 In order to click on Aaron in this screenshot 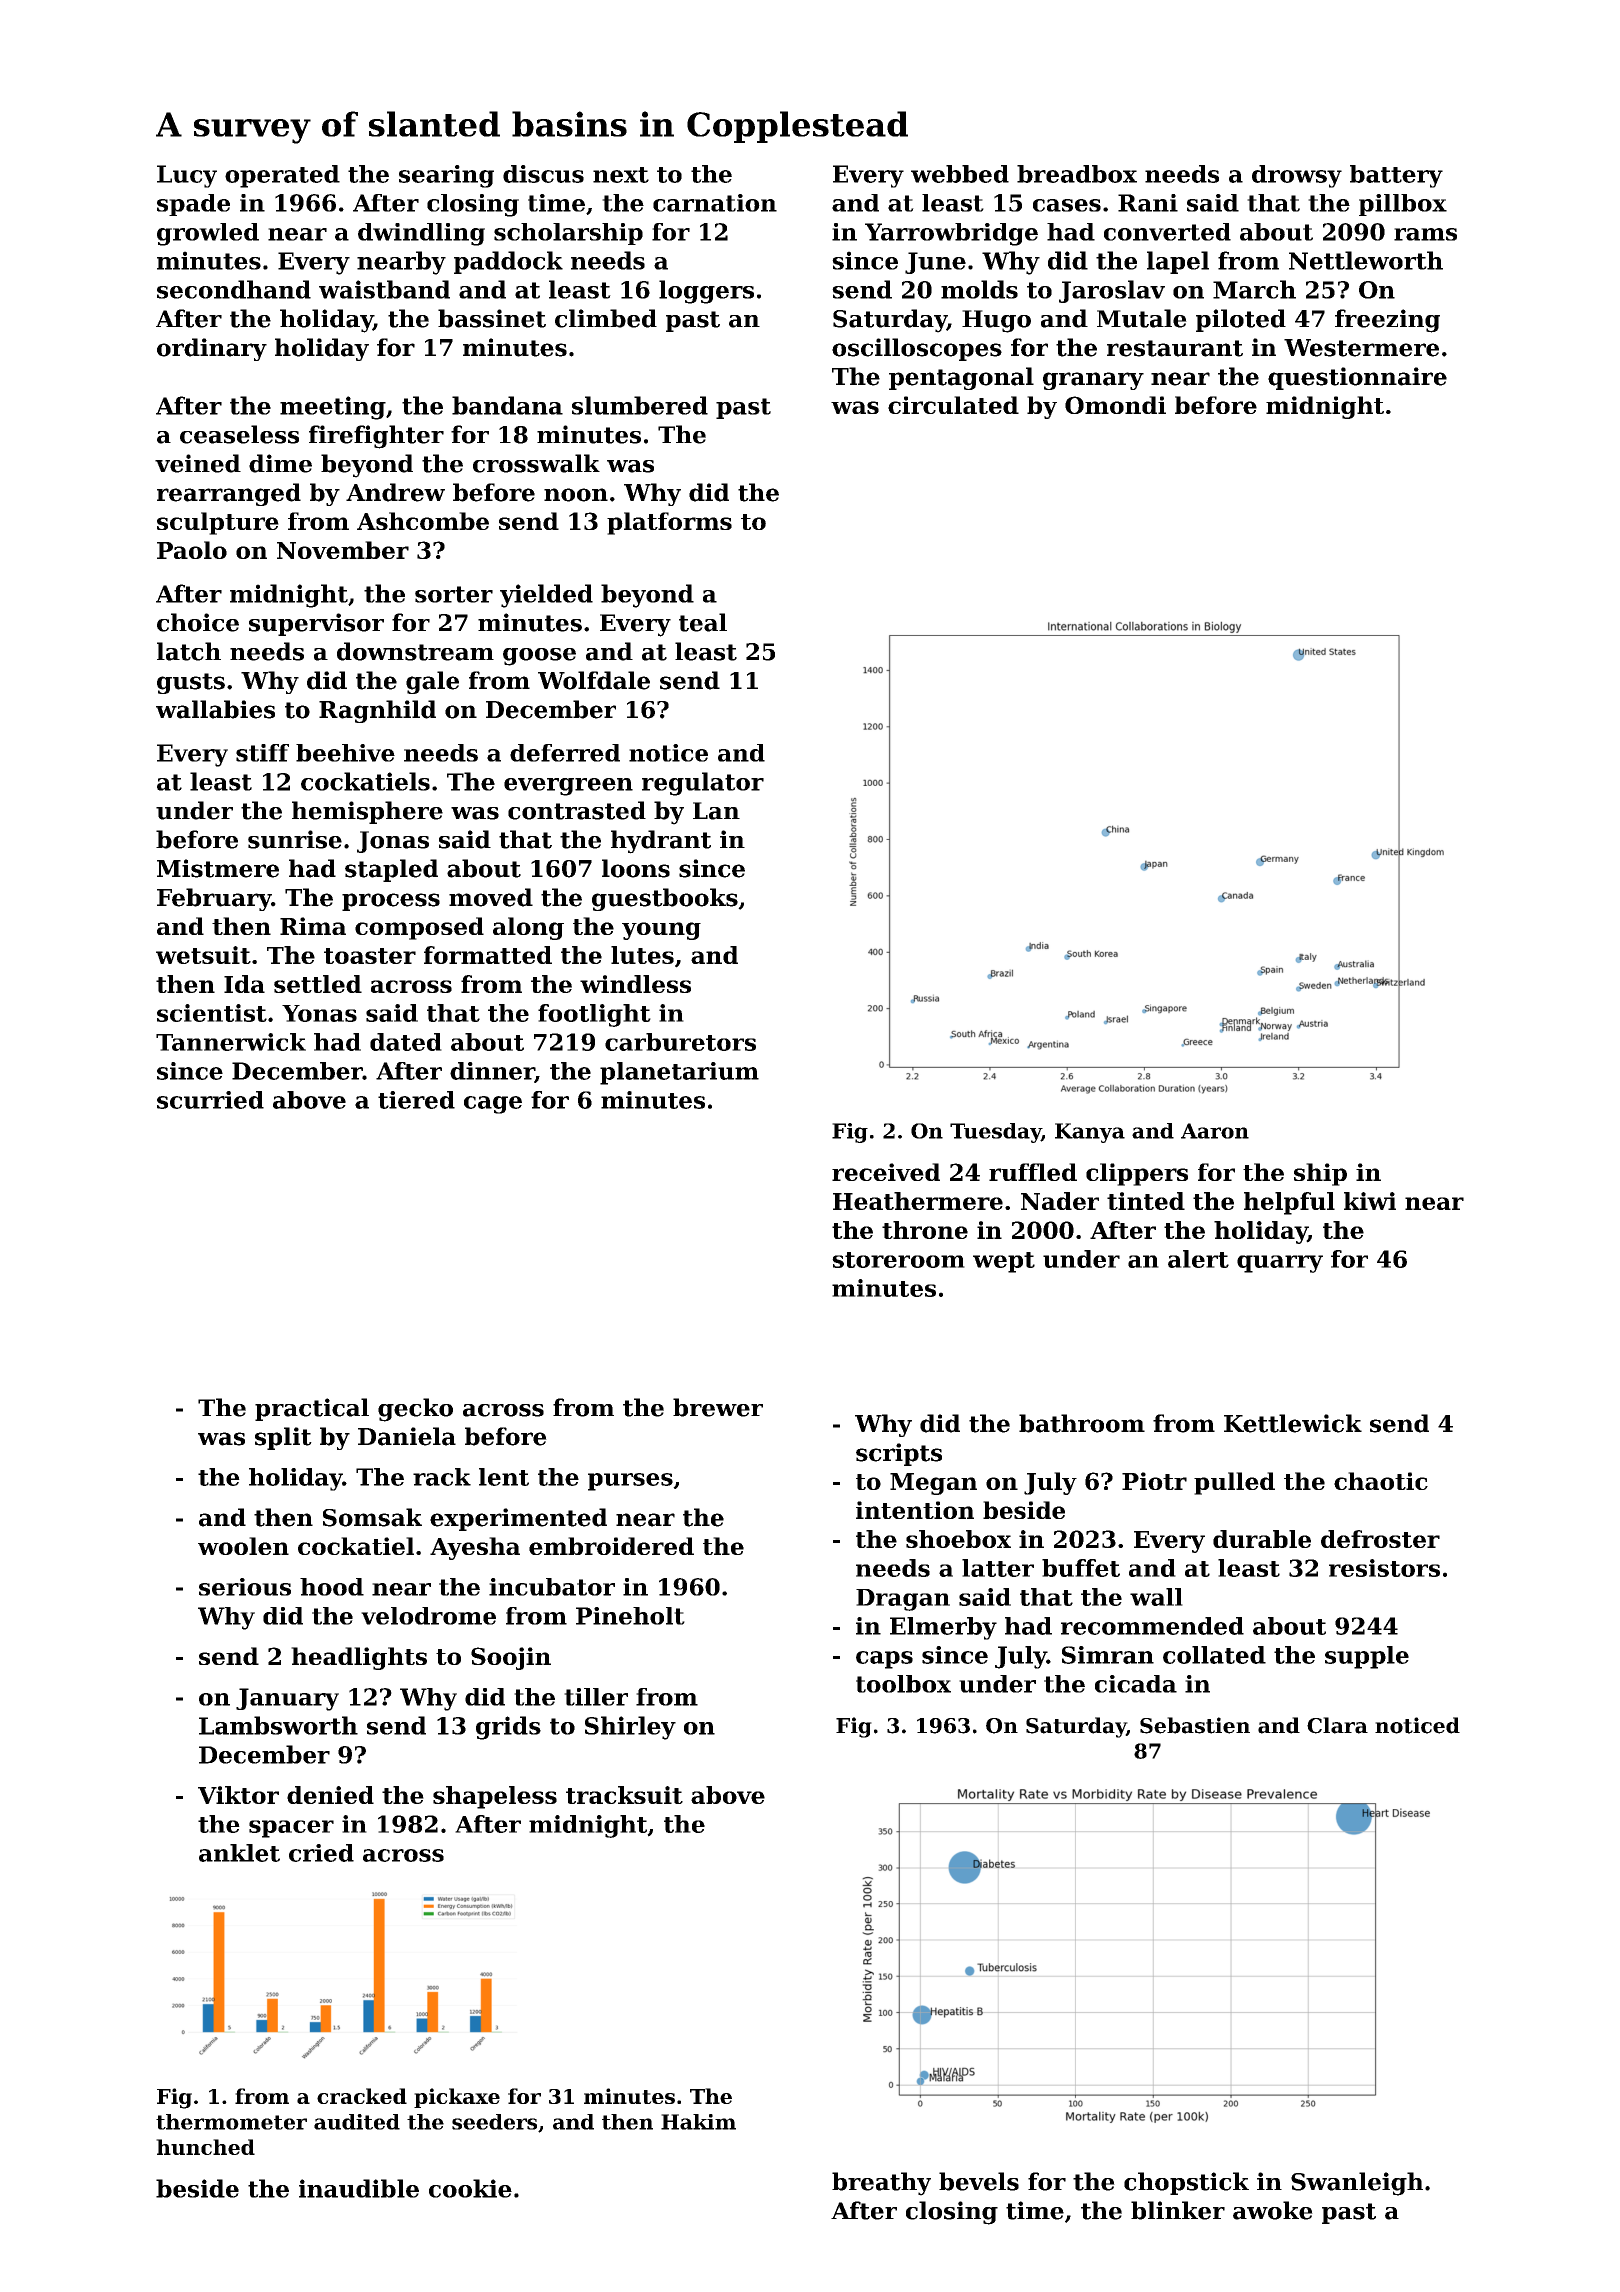, I will do `click(1215, 1131)`.
